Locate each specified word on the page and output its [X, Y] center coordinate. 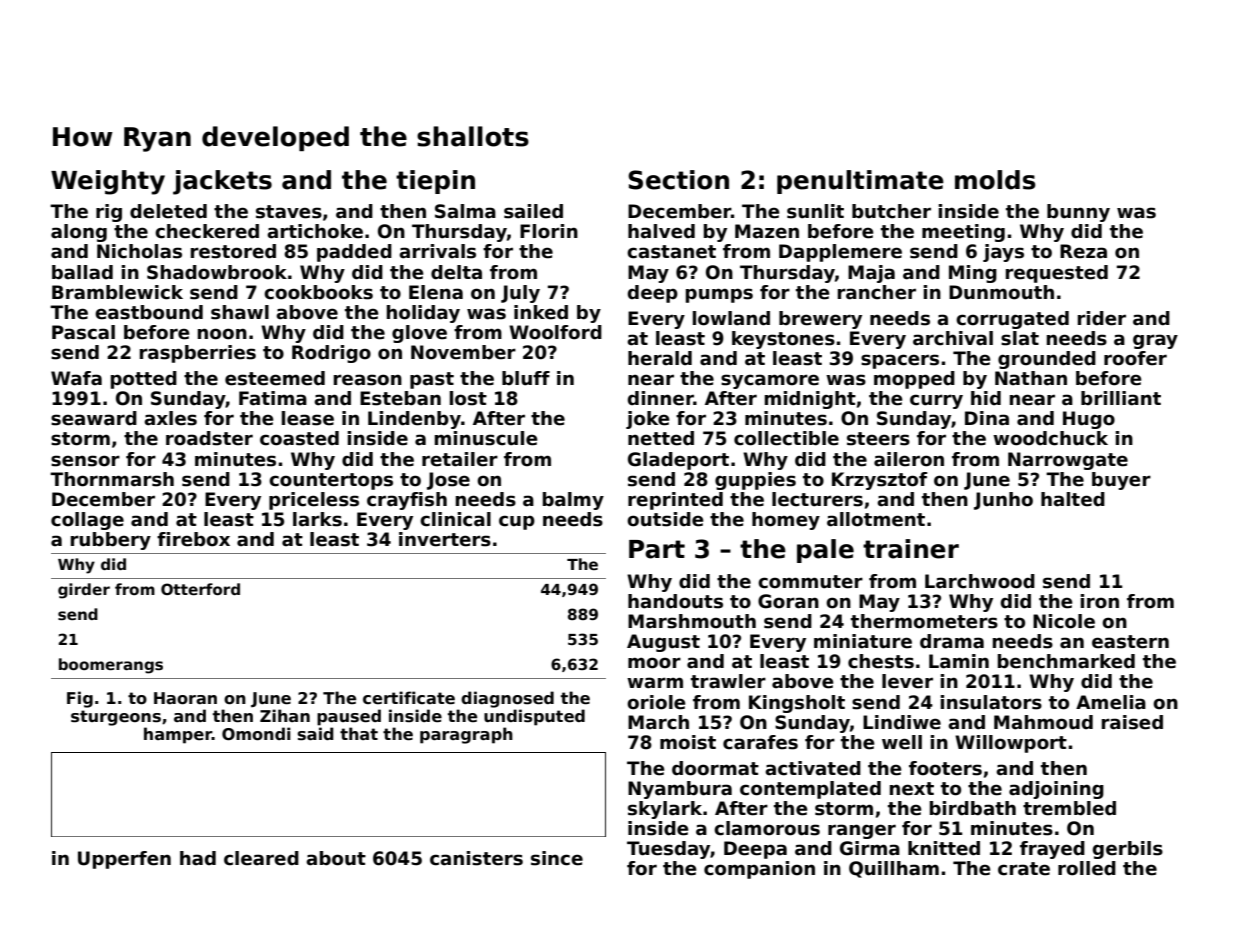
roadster [209, 438]
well [902, 742]
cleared [261, 858]
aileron [909, 459]
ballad [82, 272]
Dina [987, 418]
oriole [656, 702]
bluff [526, 378]
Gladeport [678, 461]
